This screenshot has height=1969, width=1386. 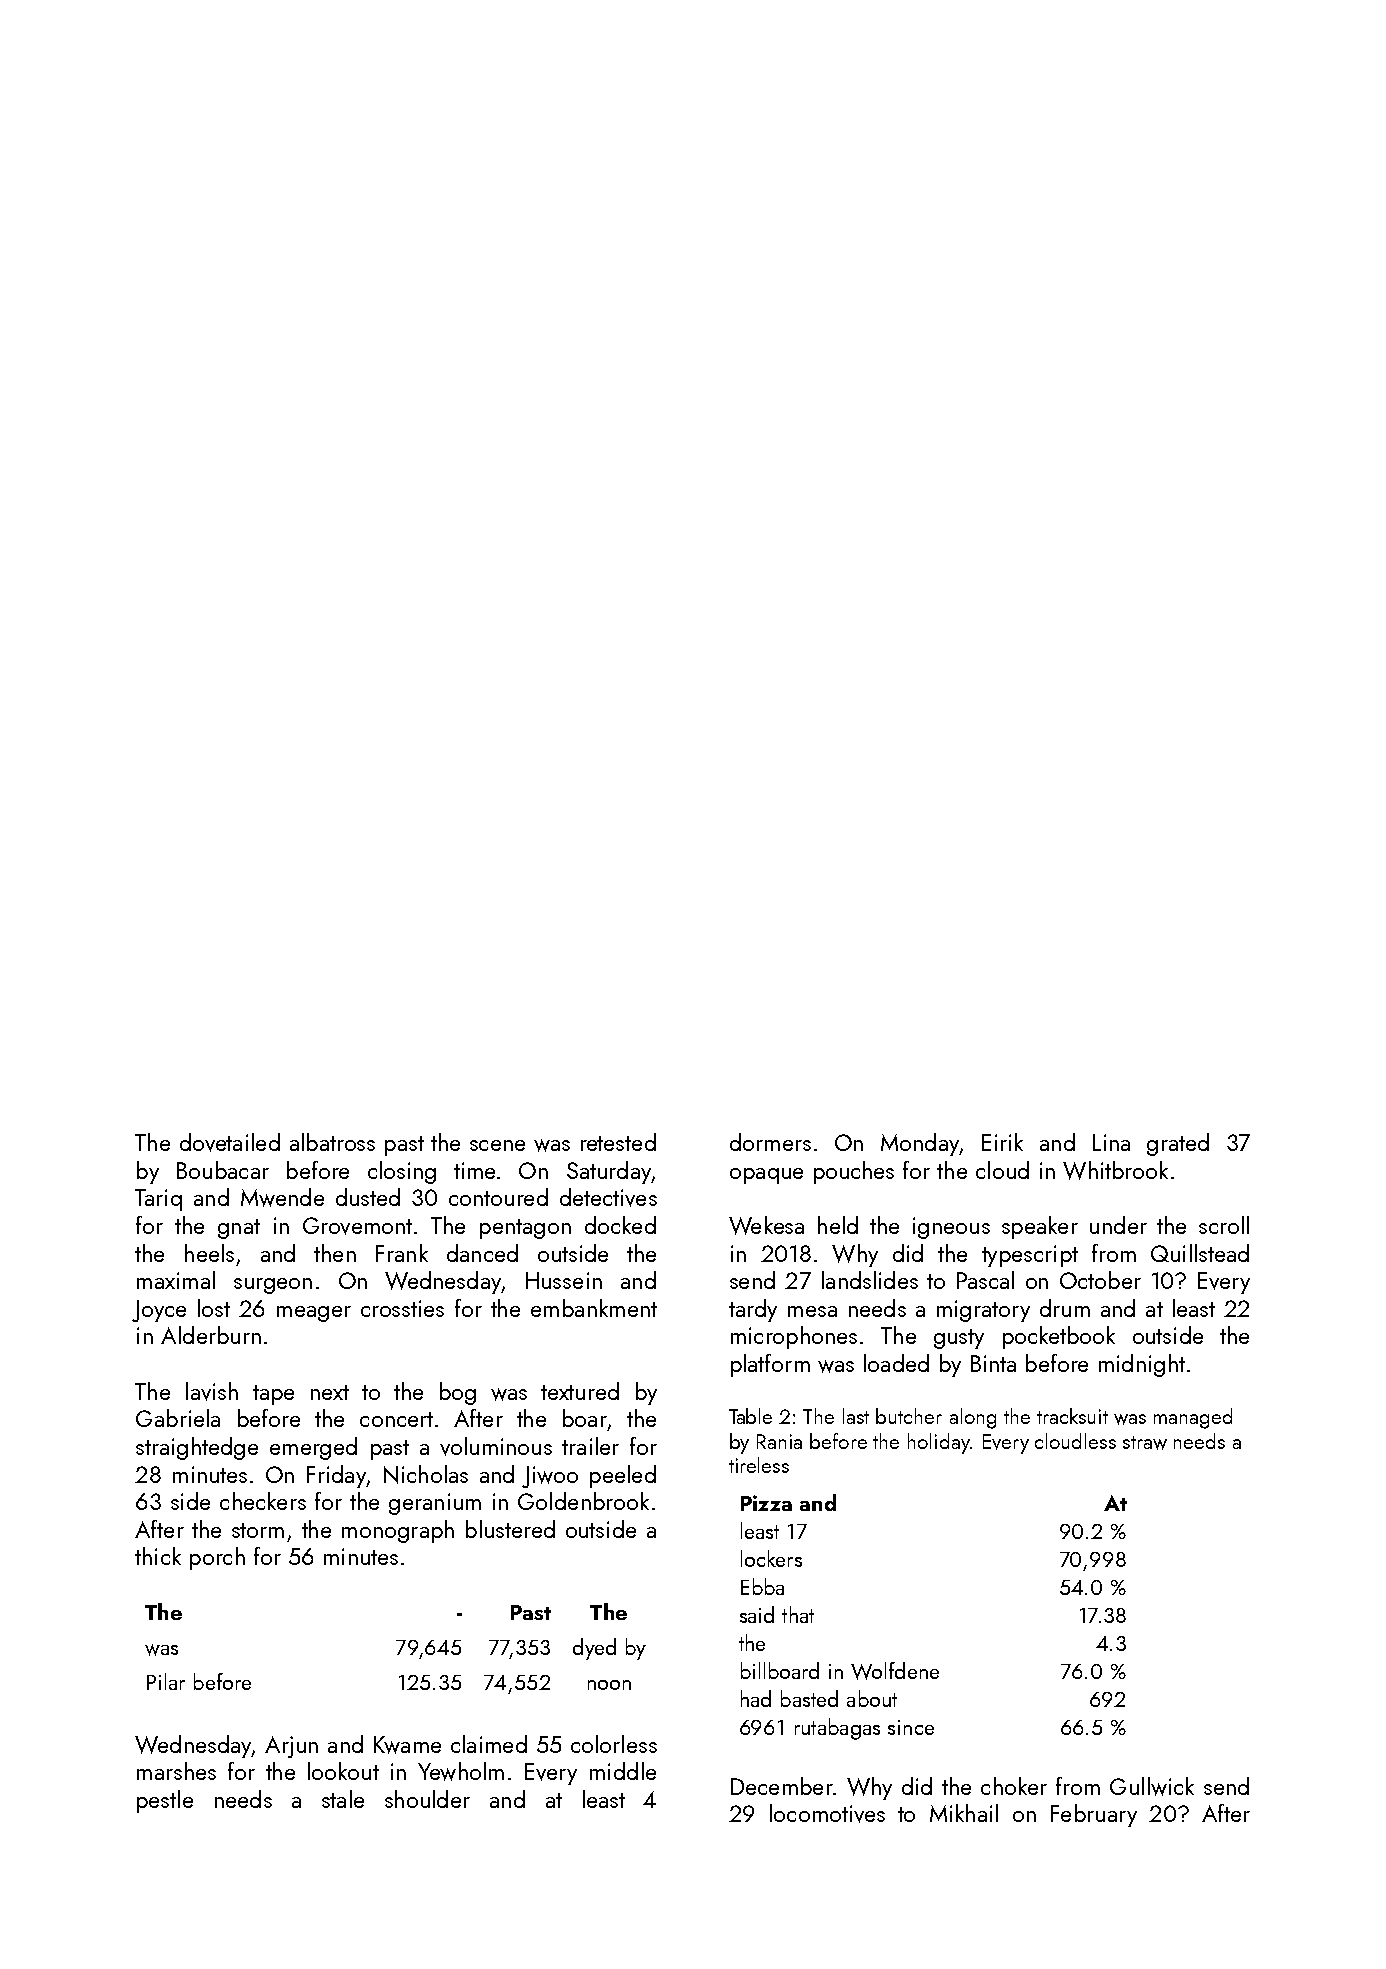 What do you see at coordinates (798, 1614) in the screenshot?
I see `that` at bounding box center [798, 1614].
